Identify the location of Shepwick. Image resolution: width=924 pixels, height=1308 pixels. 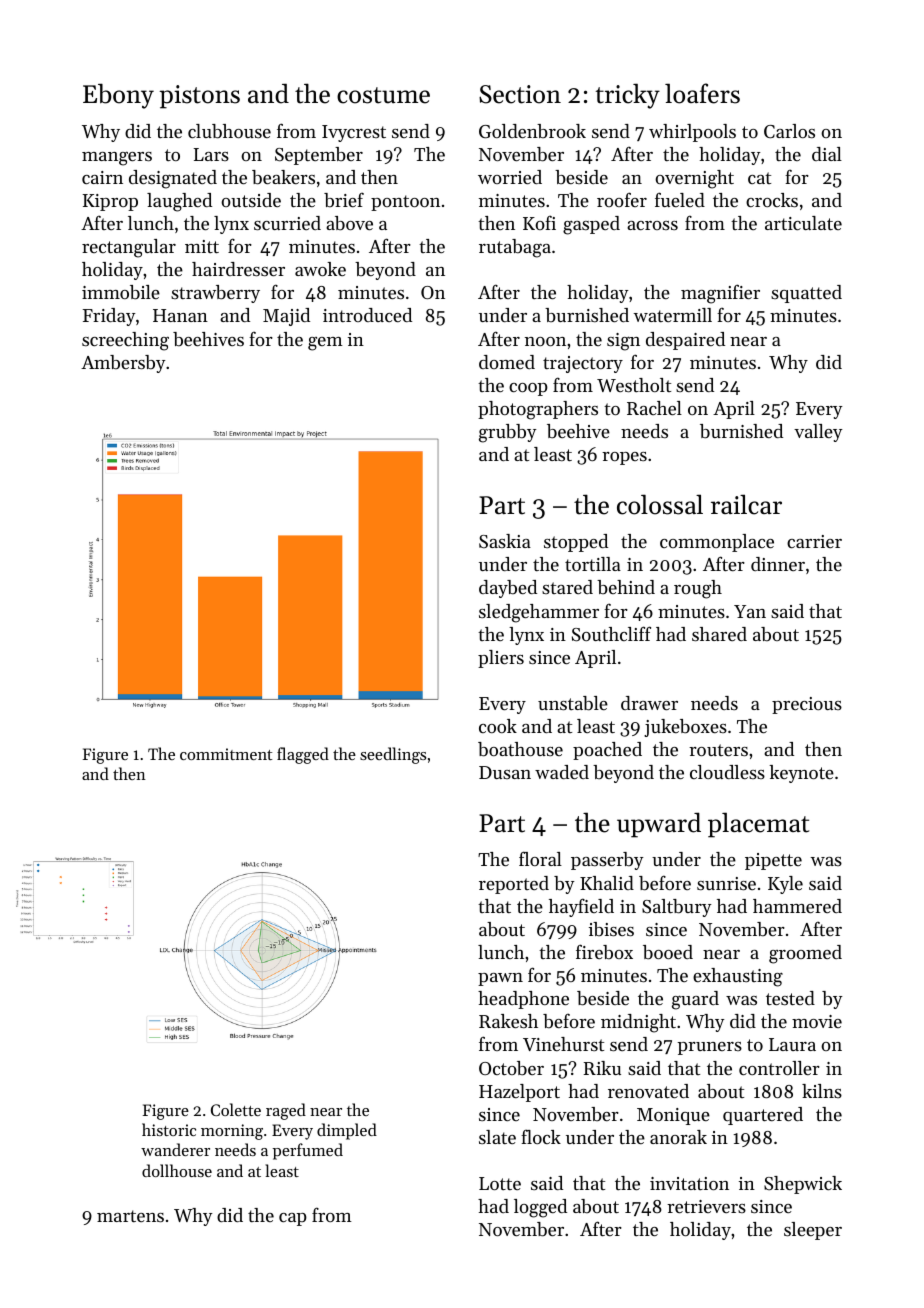
(803, 1185).
